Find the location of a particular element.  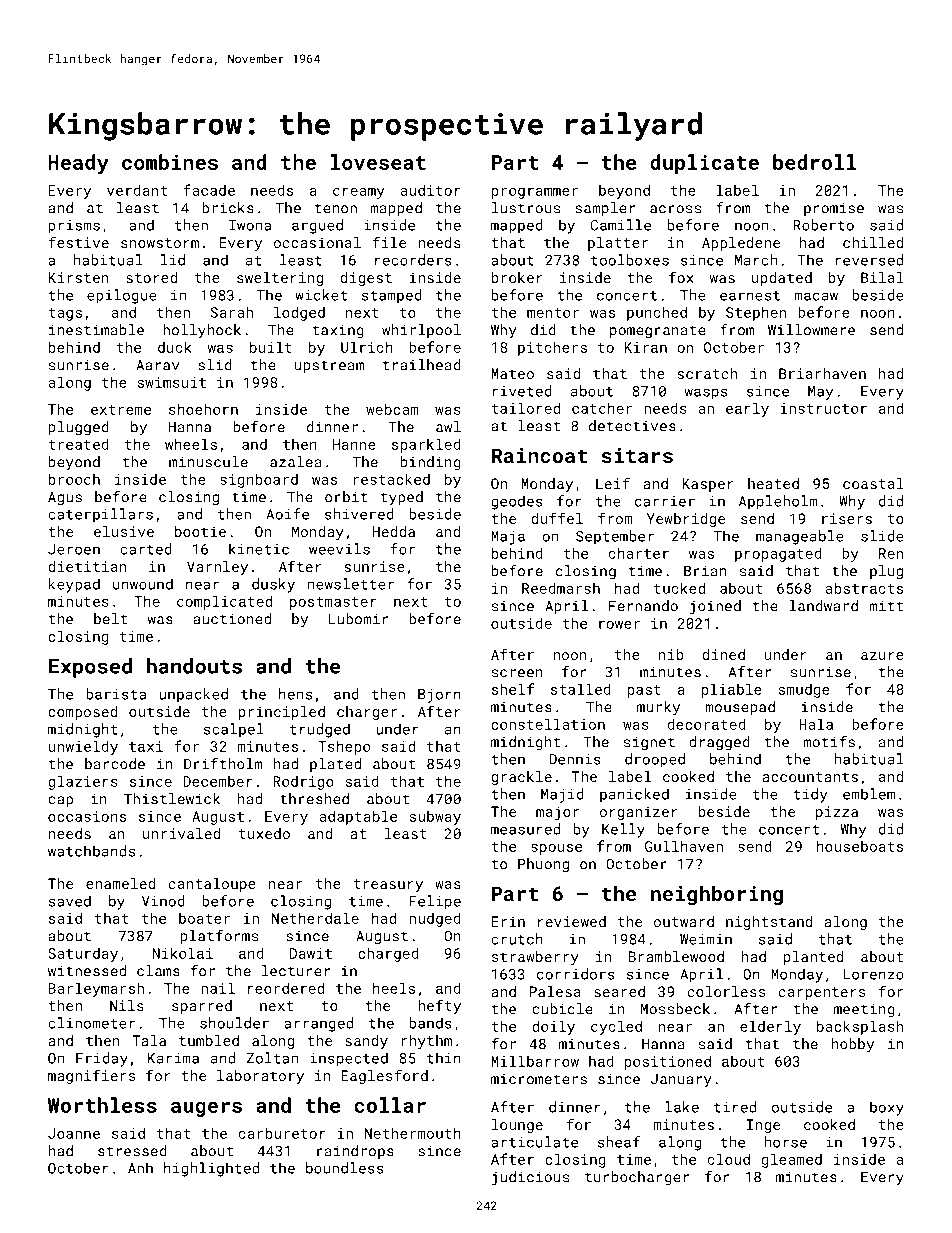

bedroll is located at coordinates (815, 162).
